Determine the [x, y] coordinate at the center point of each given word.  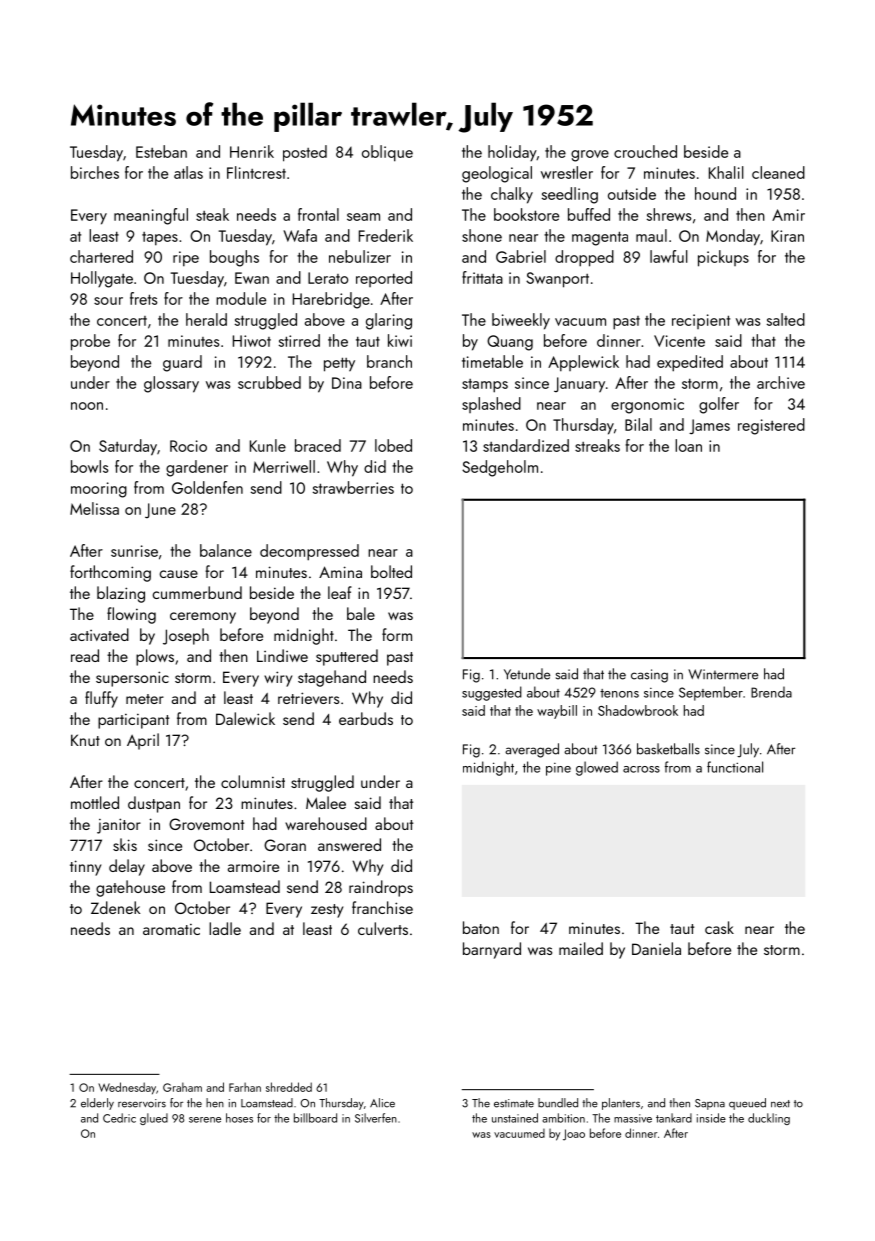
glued [154, 1119]
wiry [278, 679]
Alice [382, 1103]
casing [649, 676]
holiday [512, 153]
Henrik [252, 151]
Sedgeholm [500, 468]
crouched [645, 151]
